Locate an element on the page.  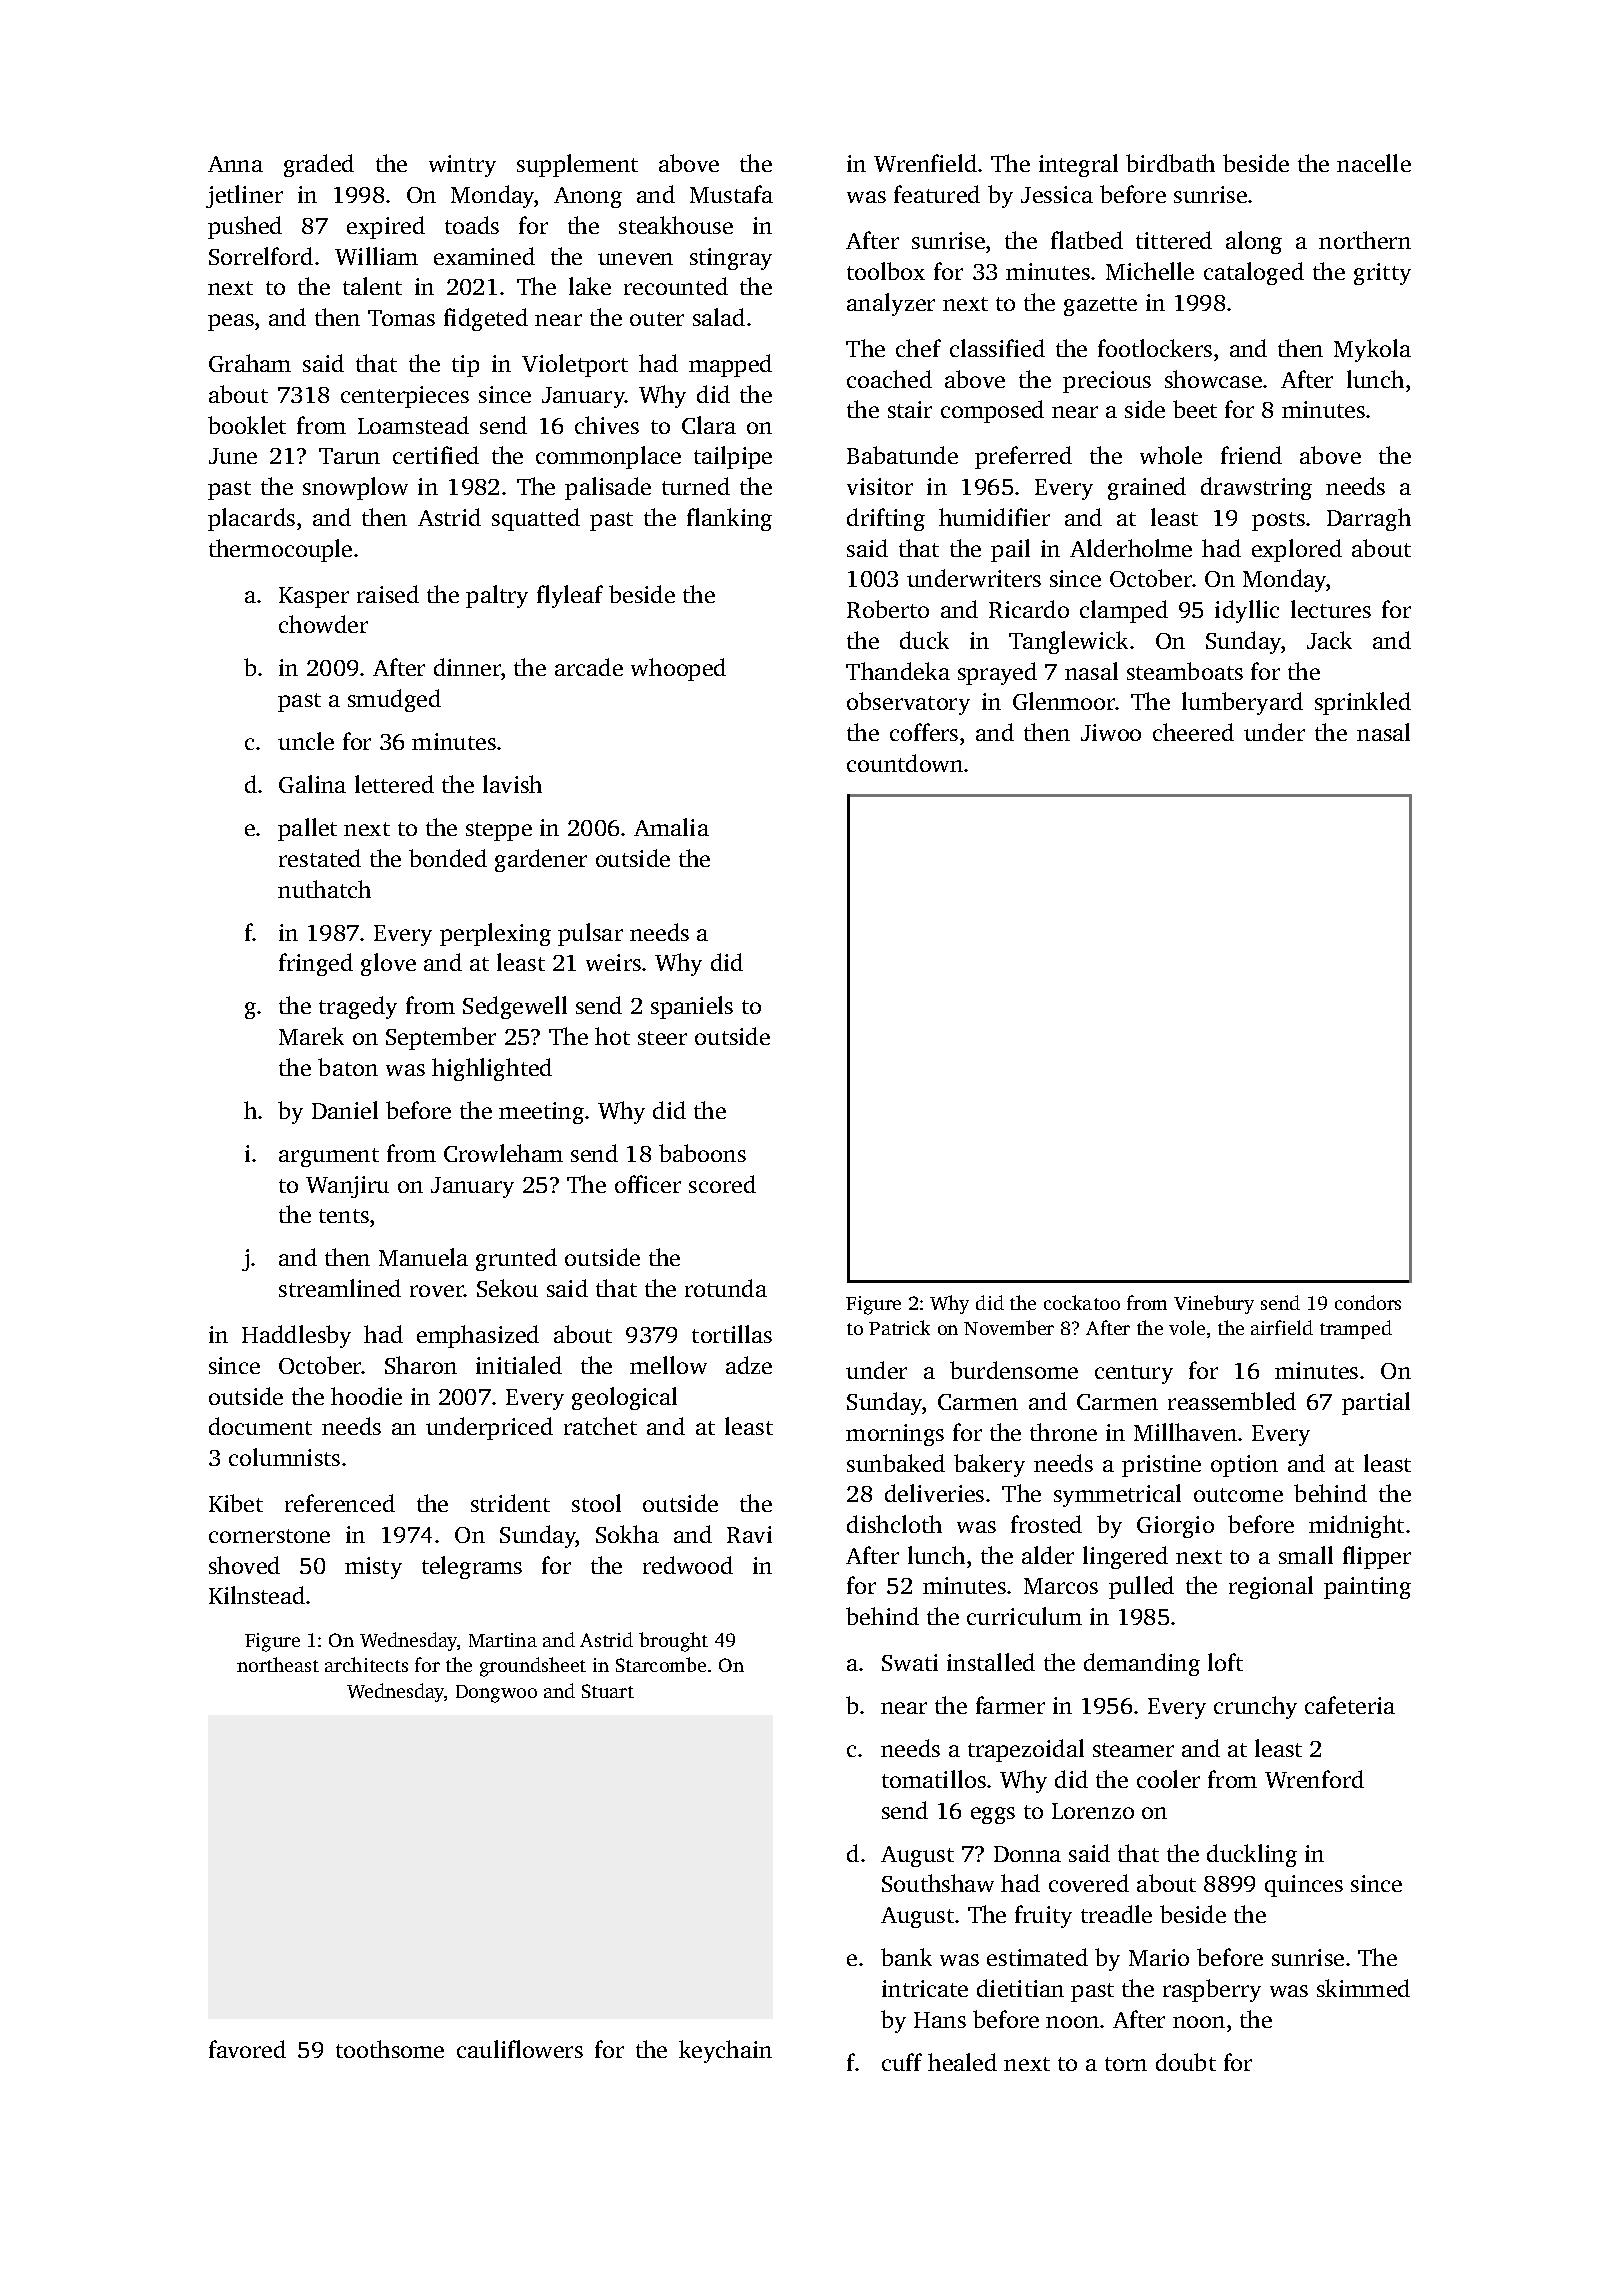
placards is located at coordinates (251, 519).
